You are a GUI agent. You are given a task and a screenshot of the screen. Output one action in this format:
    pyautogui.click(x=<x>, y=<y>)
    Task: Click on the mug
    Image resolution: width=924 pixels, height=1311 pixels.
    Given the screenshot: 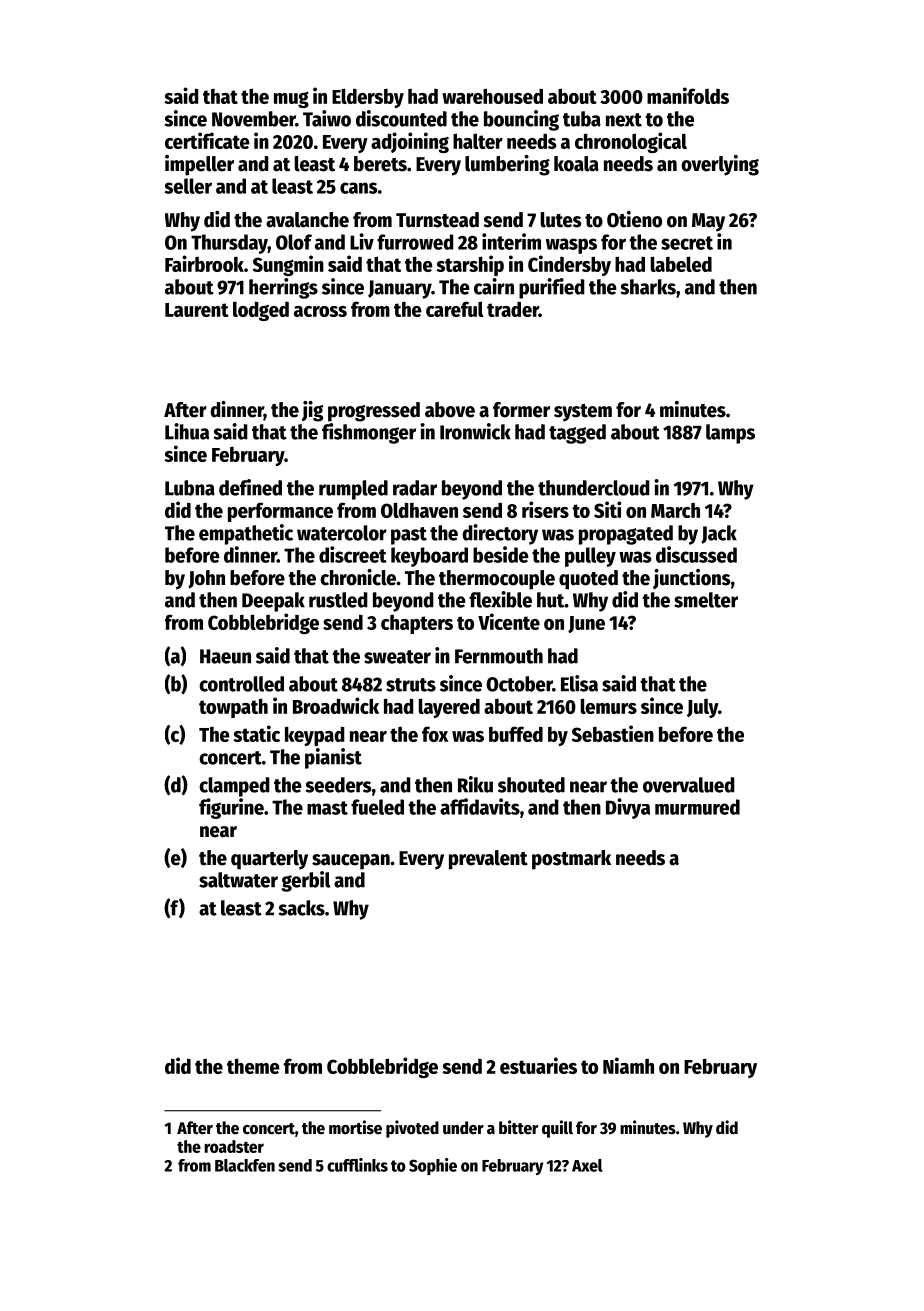 What is the action you would take?
    pyautogui.click(x=291, y=99)
